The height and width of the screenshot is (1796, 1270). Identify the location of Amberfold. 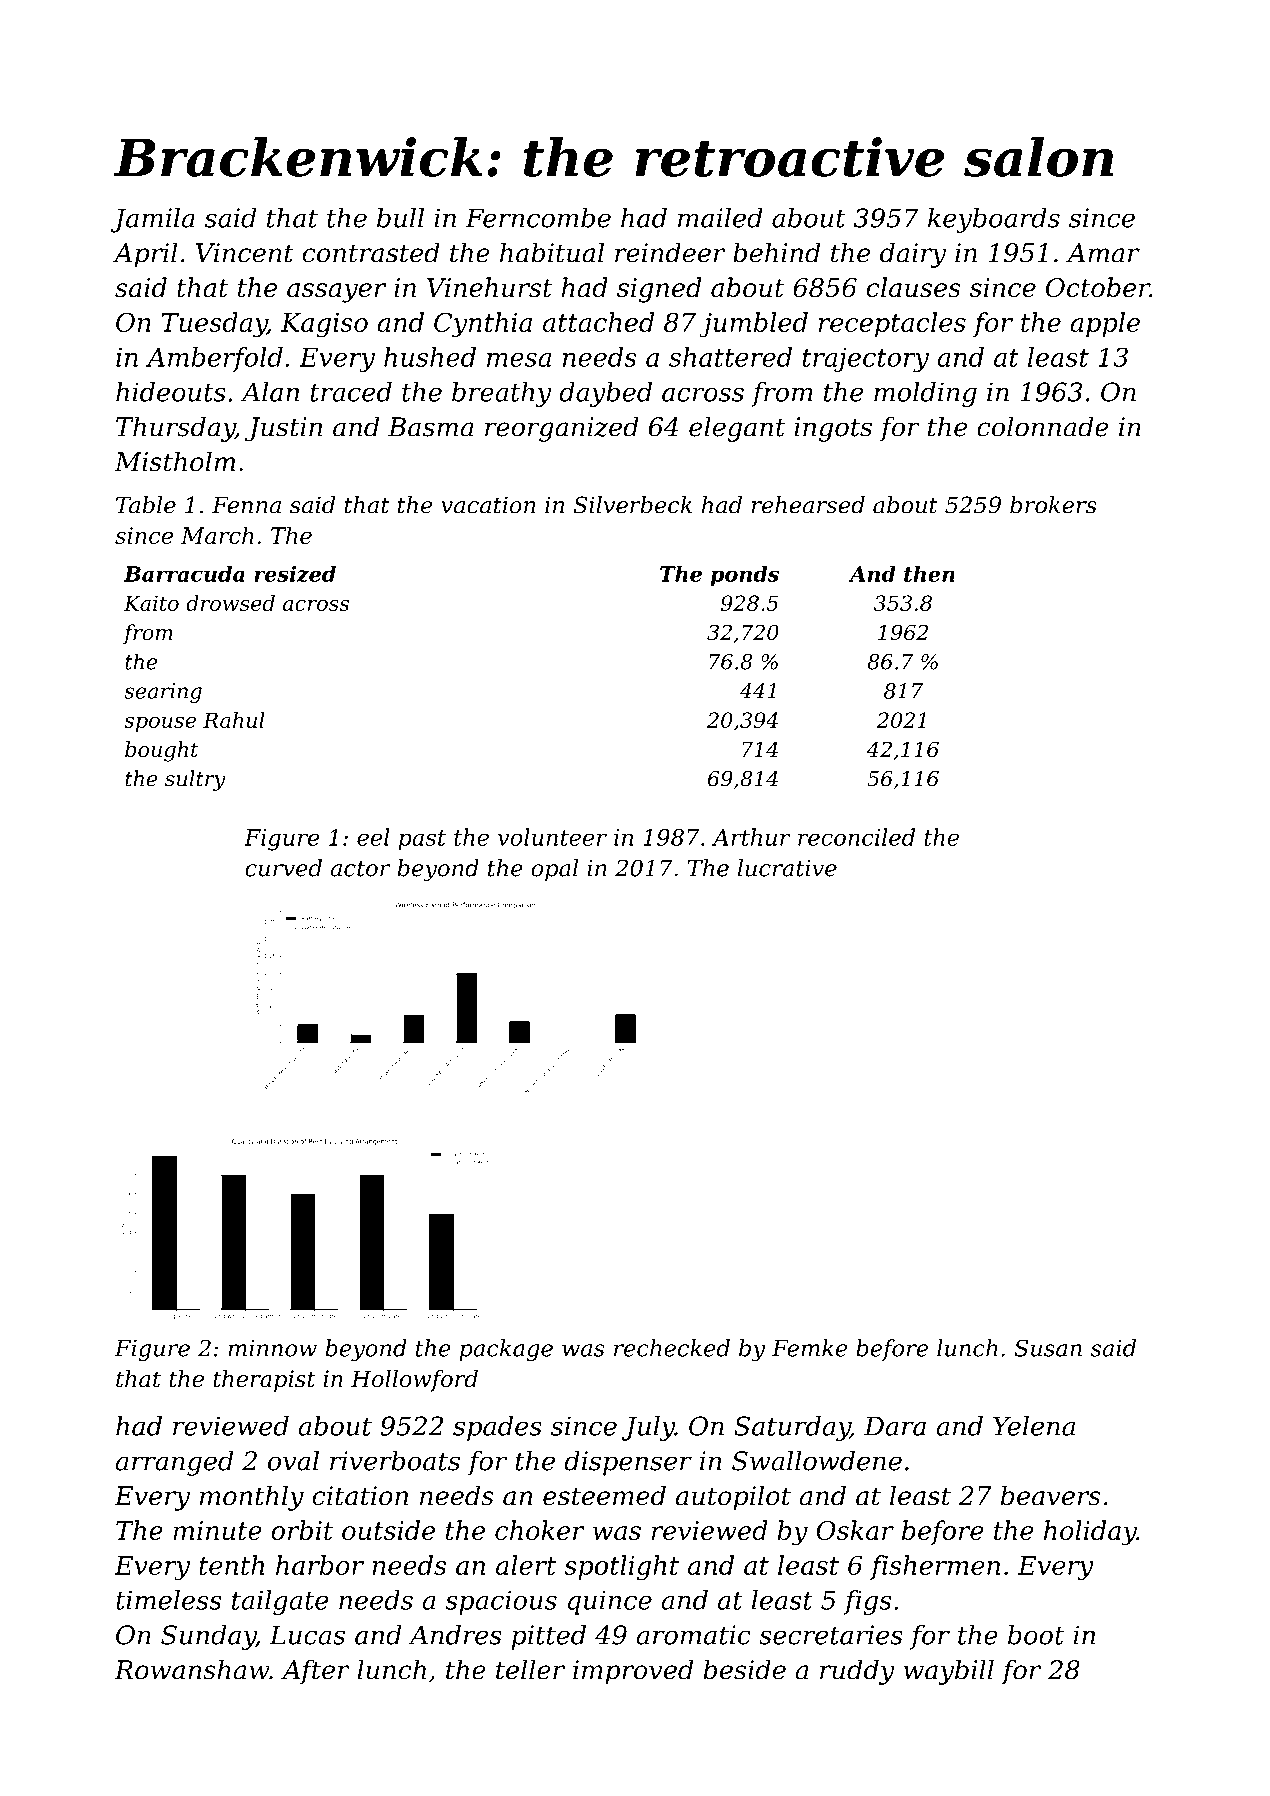
(214, 359).
